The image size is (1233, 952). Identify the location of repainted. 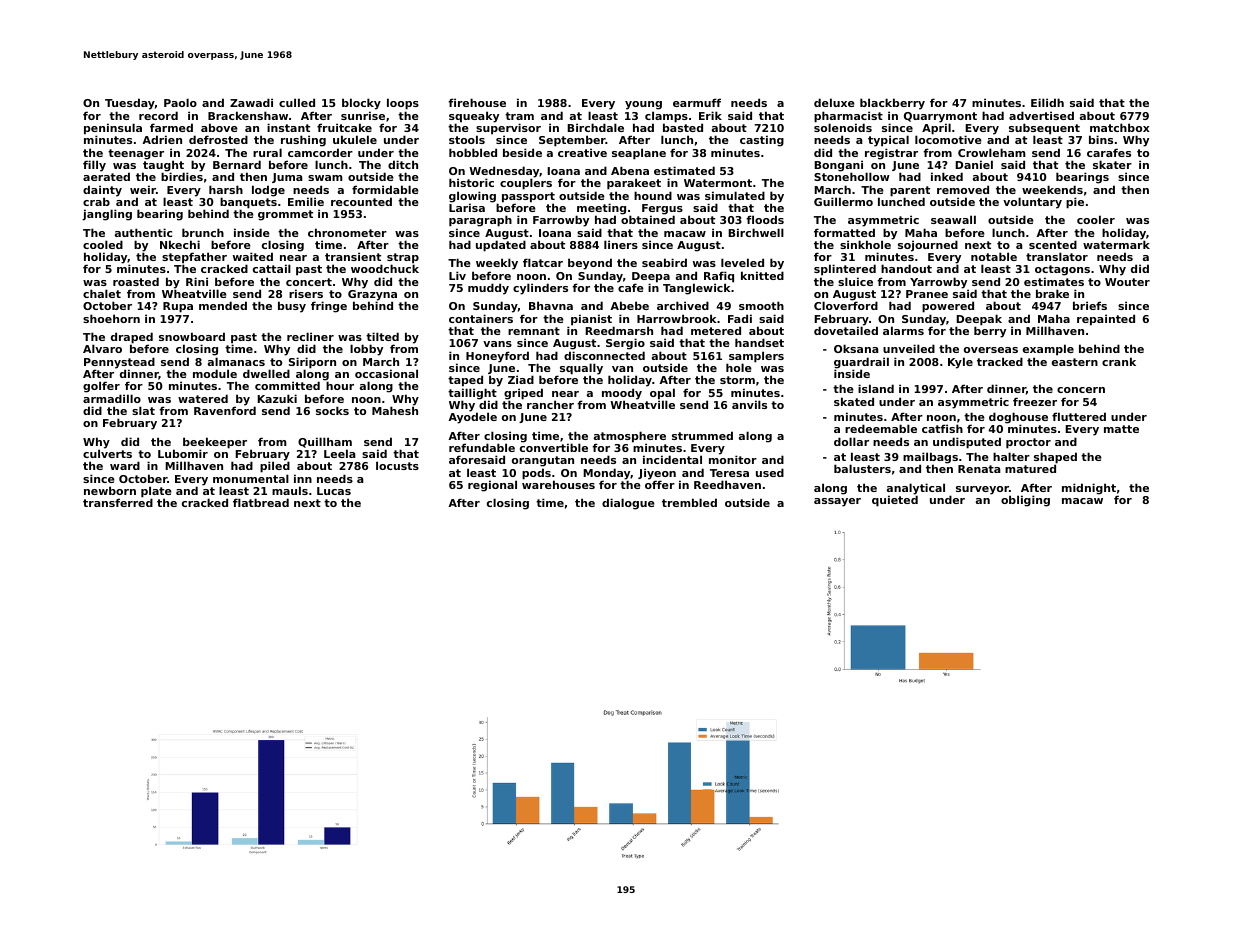
(1106, 320).
